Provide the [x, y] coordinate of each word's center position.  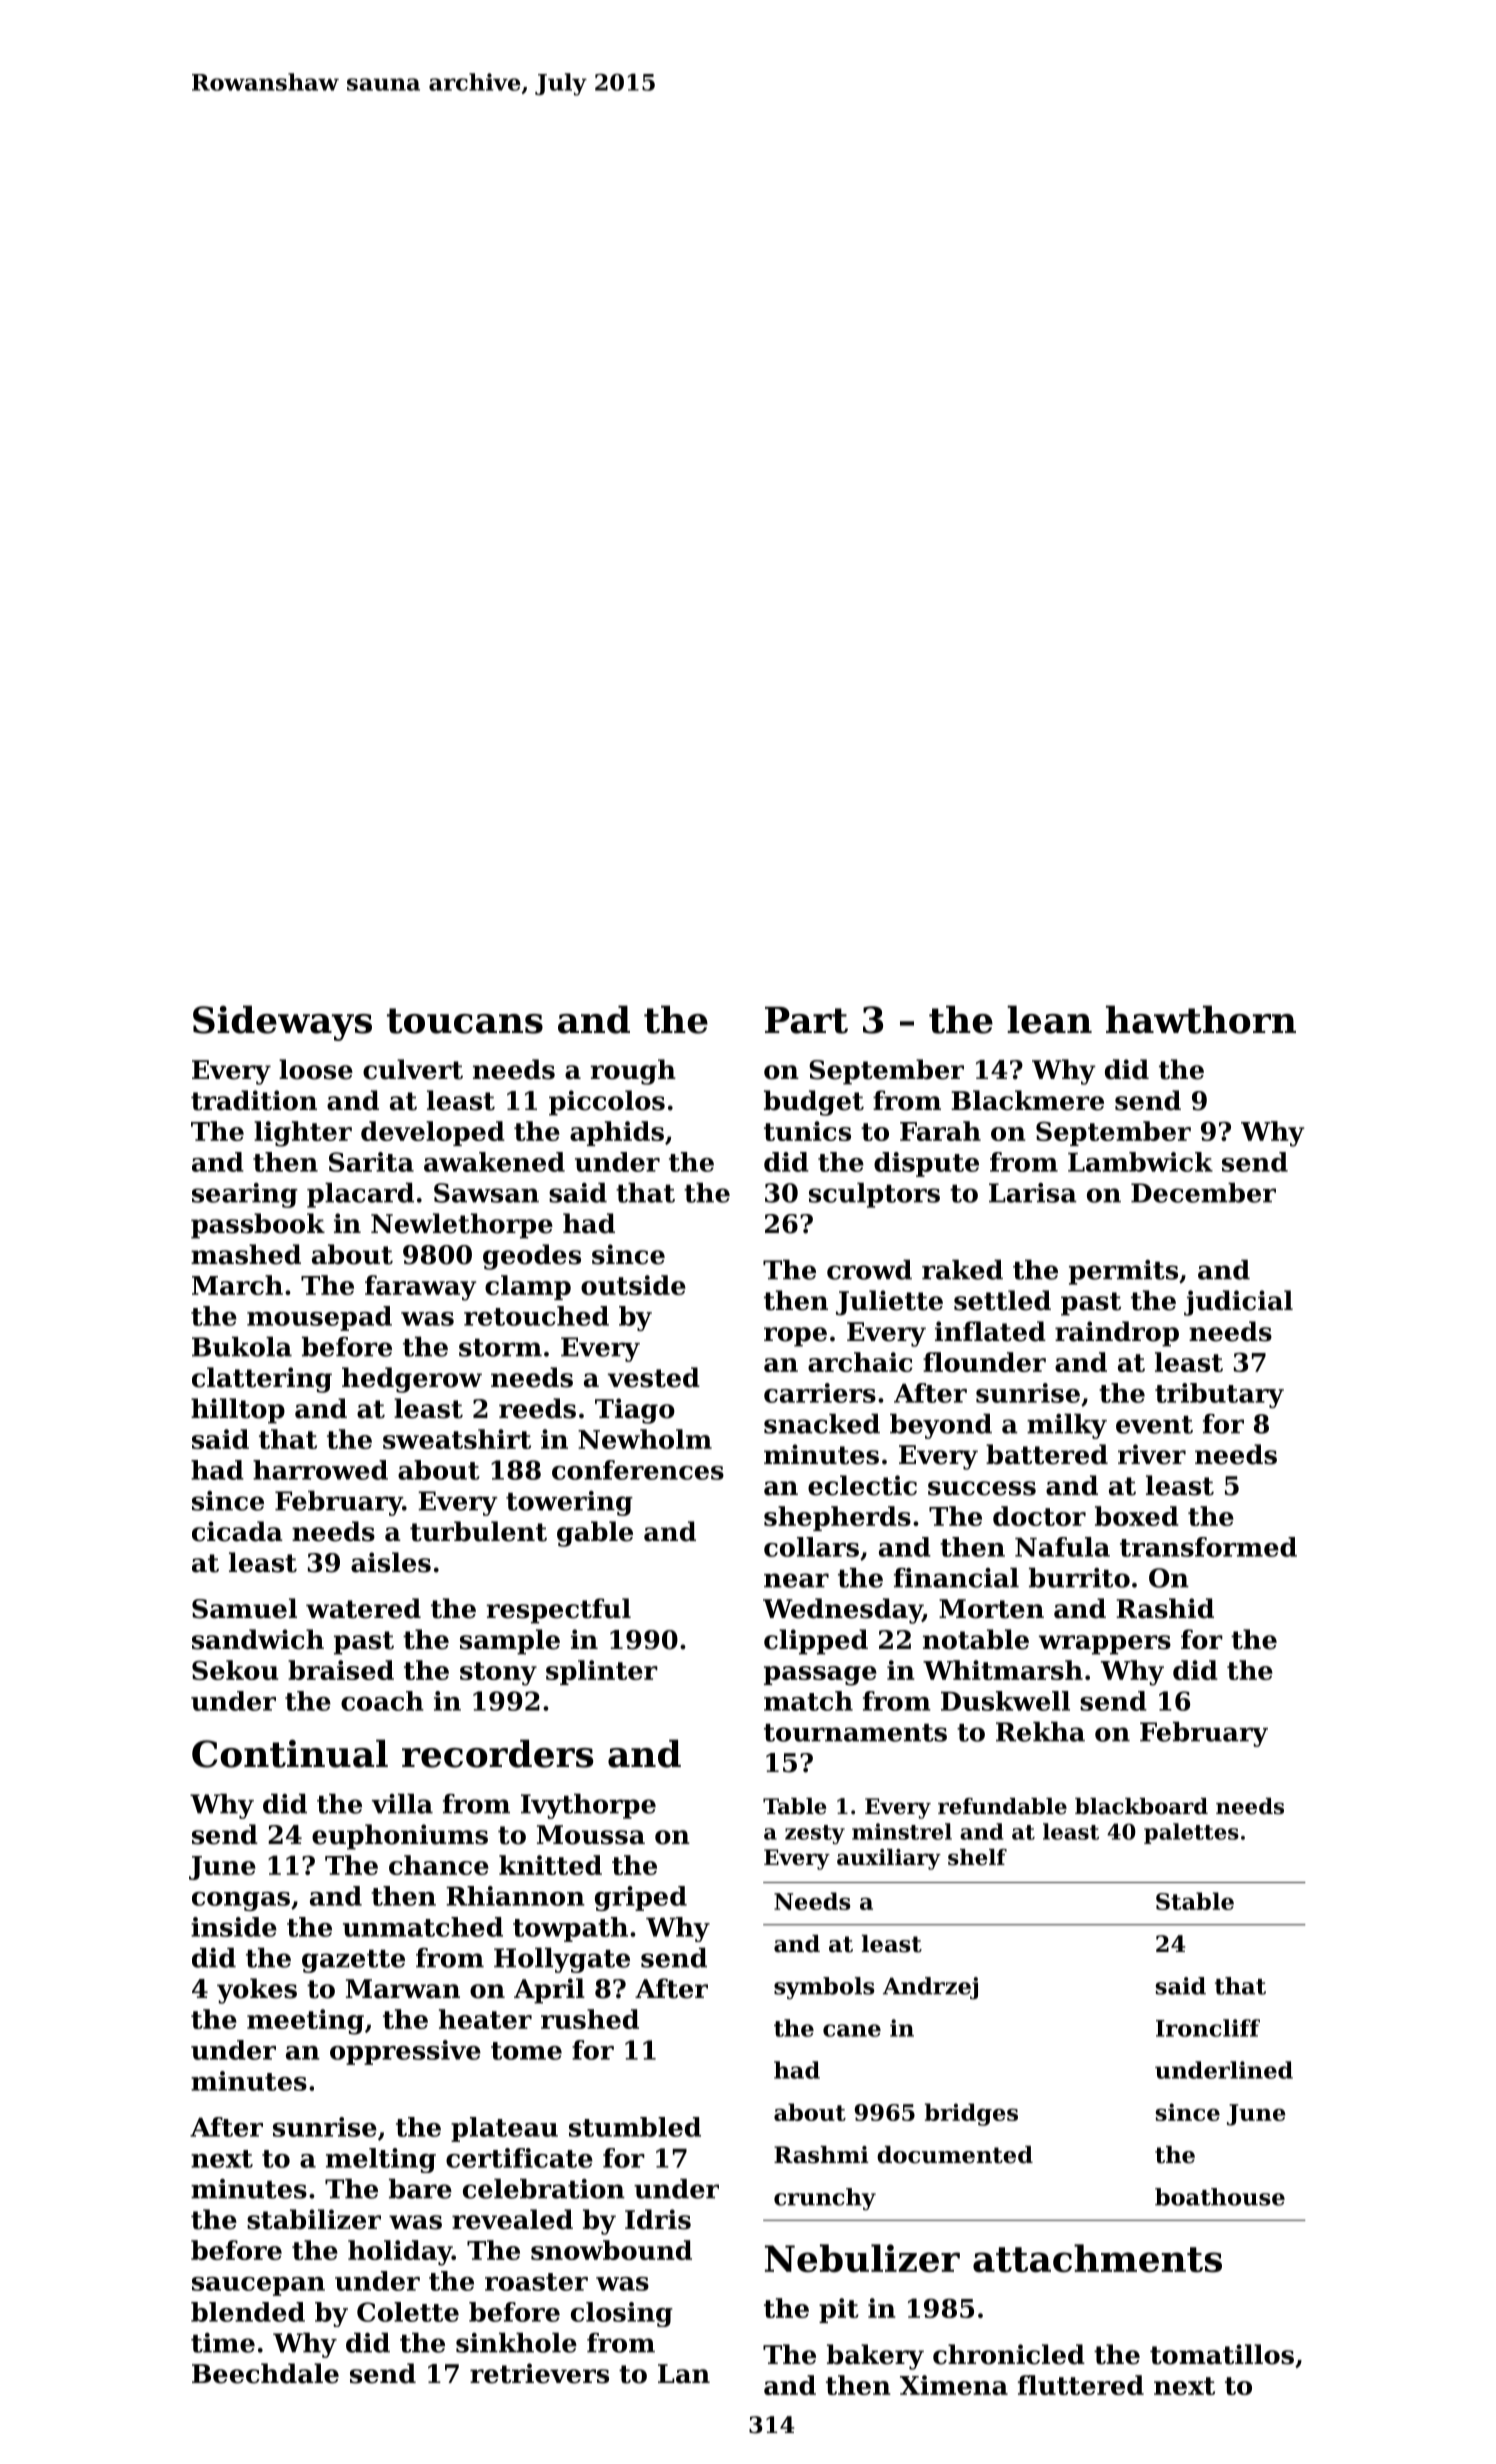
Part [806, 1020]
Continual [290, 1753]
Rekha [1040, 1731]
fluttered [1081, 2385]
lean [1049, 1019]
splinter [602, 1672]
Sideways [282, 1023]
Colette [408, 2312]
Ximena [954, 2385]
